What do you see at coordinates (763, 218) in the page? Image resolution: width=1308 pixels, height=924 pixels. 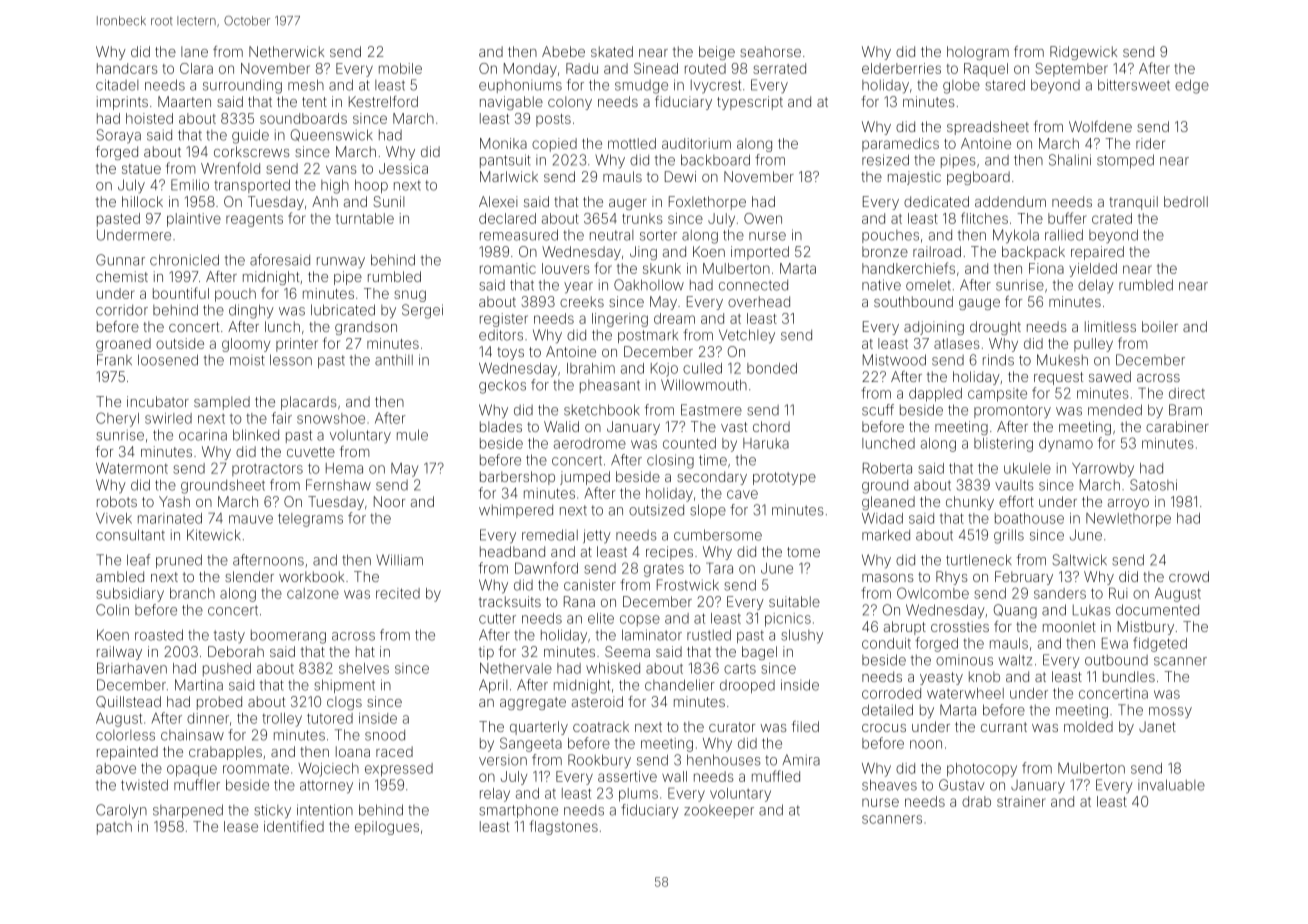 I see `Owen` at bounding box center [763, 218].
